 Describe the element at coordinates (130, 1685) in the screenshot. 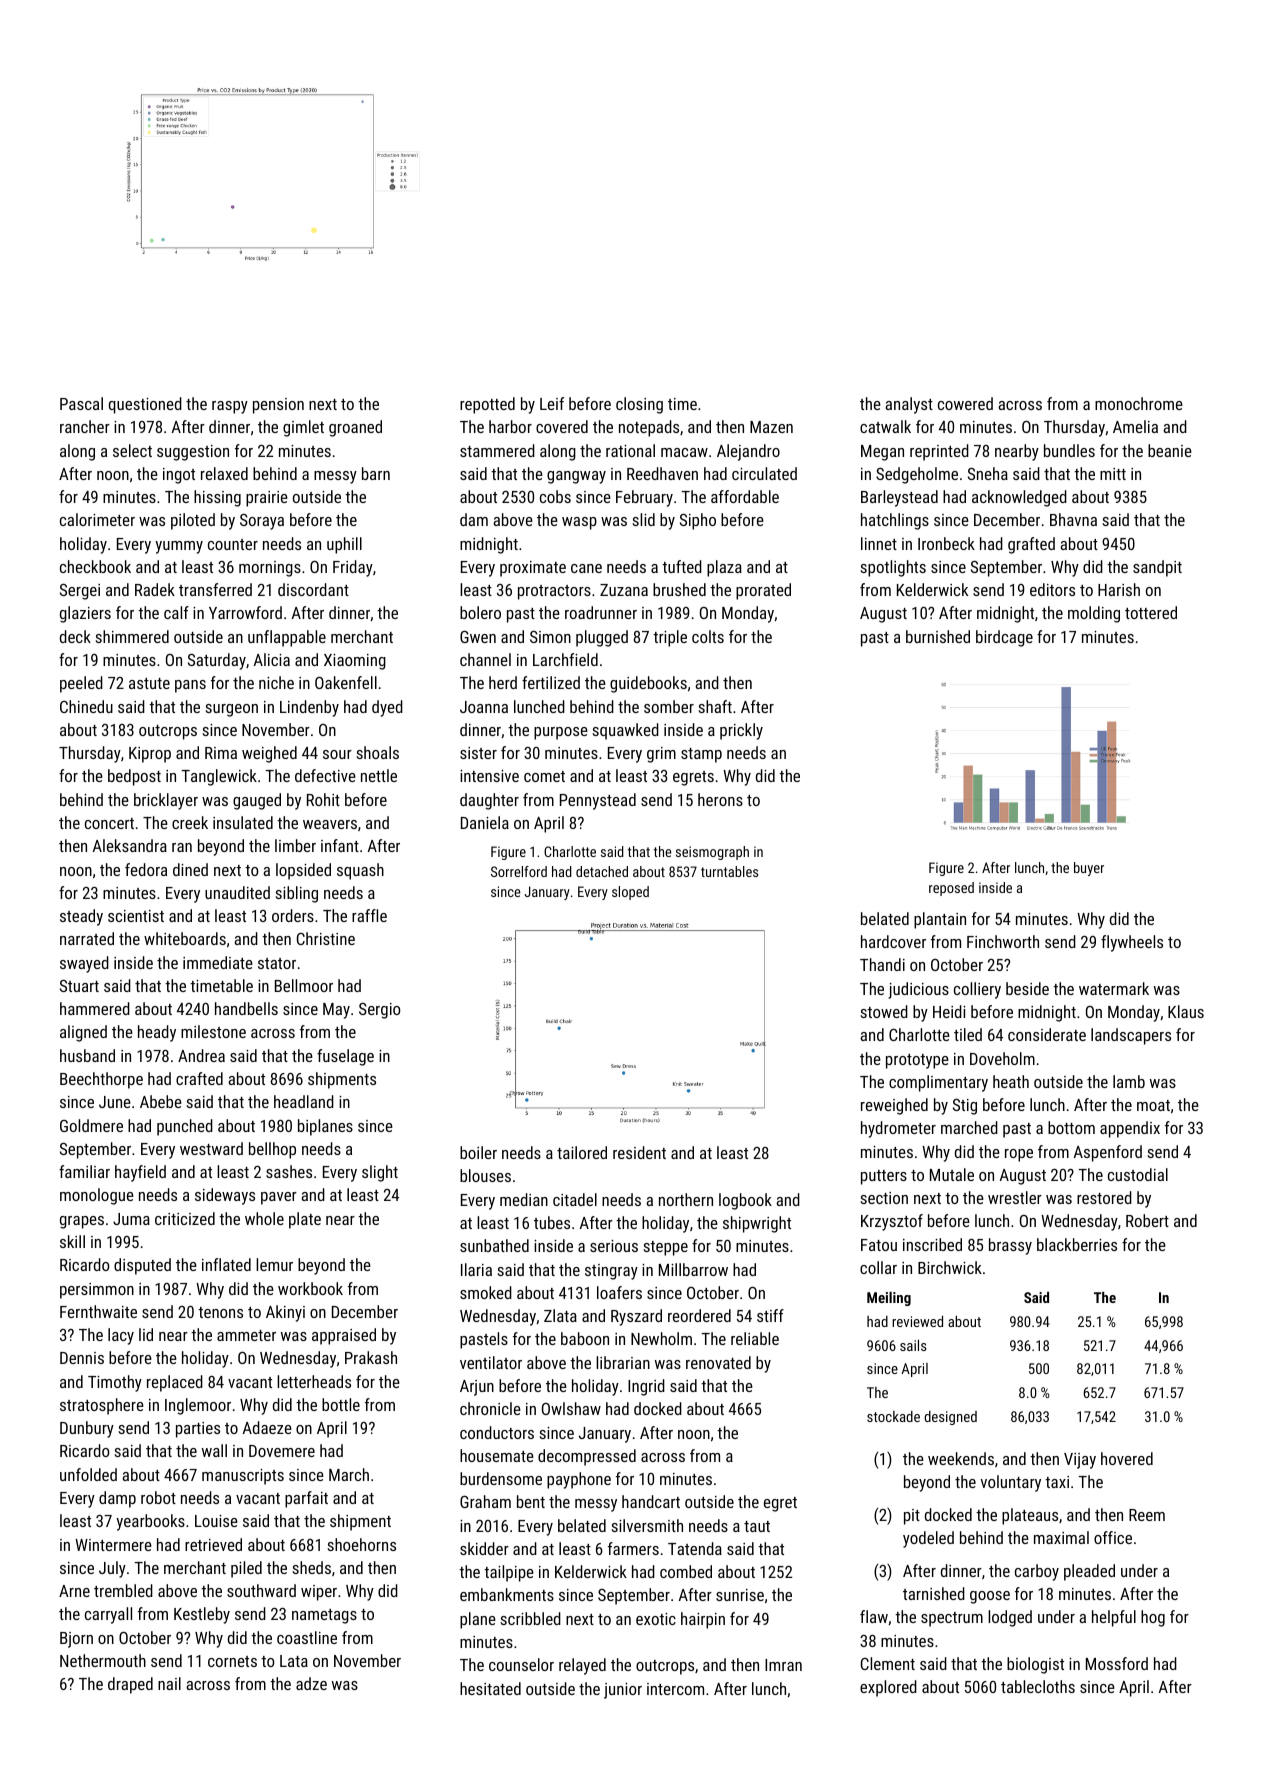

I see `draped` at that location.
